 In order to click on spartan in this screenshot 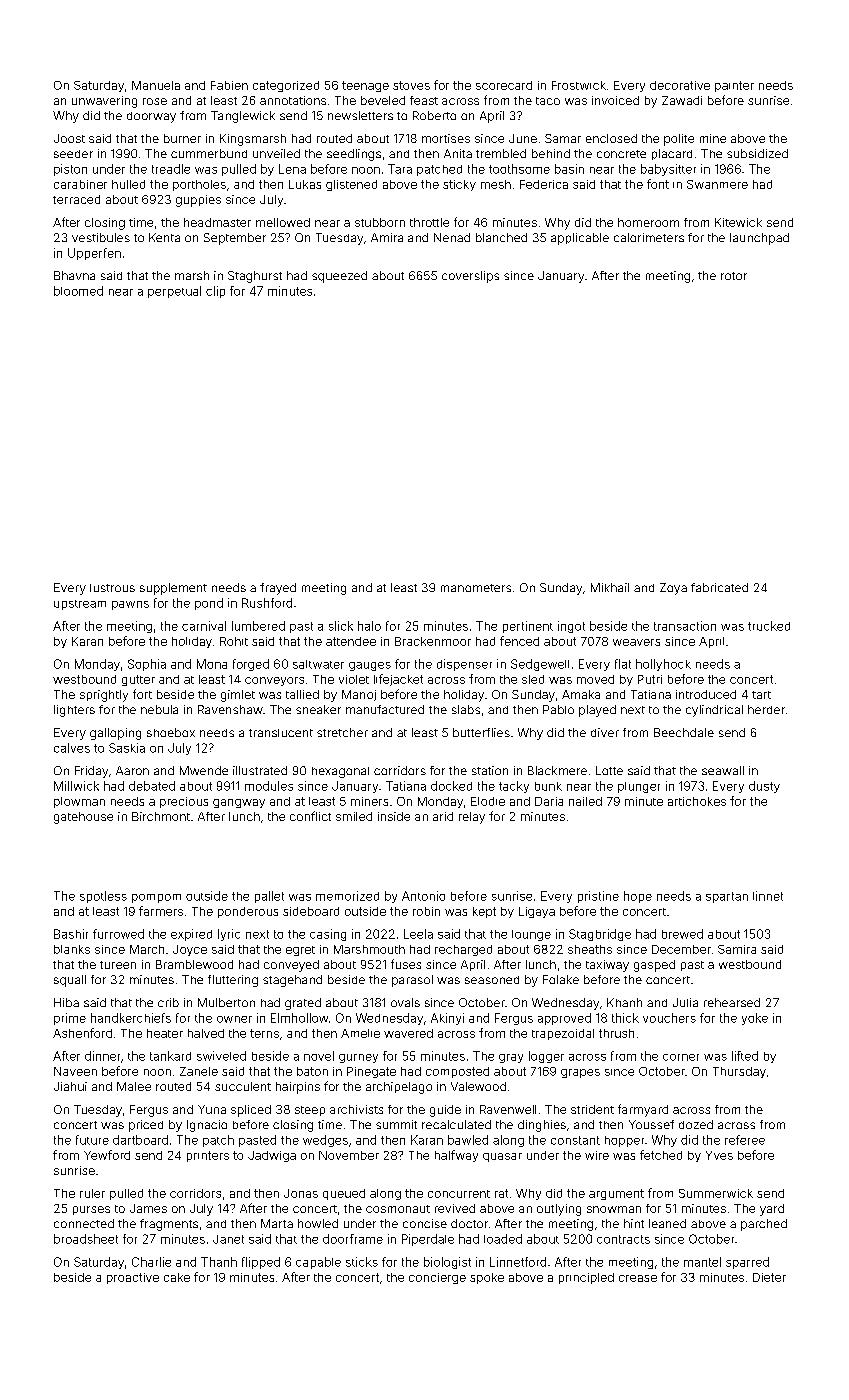, I will do `click(727, 897)`.
